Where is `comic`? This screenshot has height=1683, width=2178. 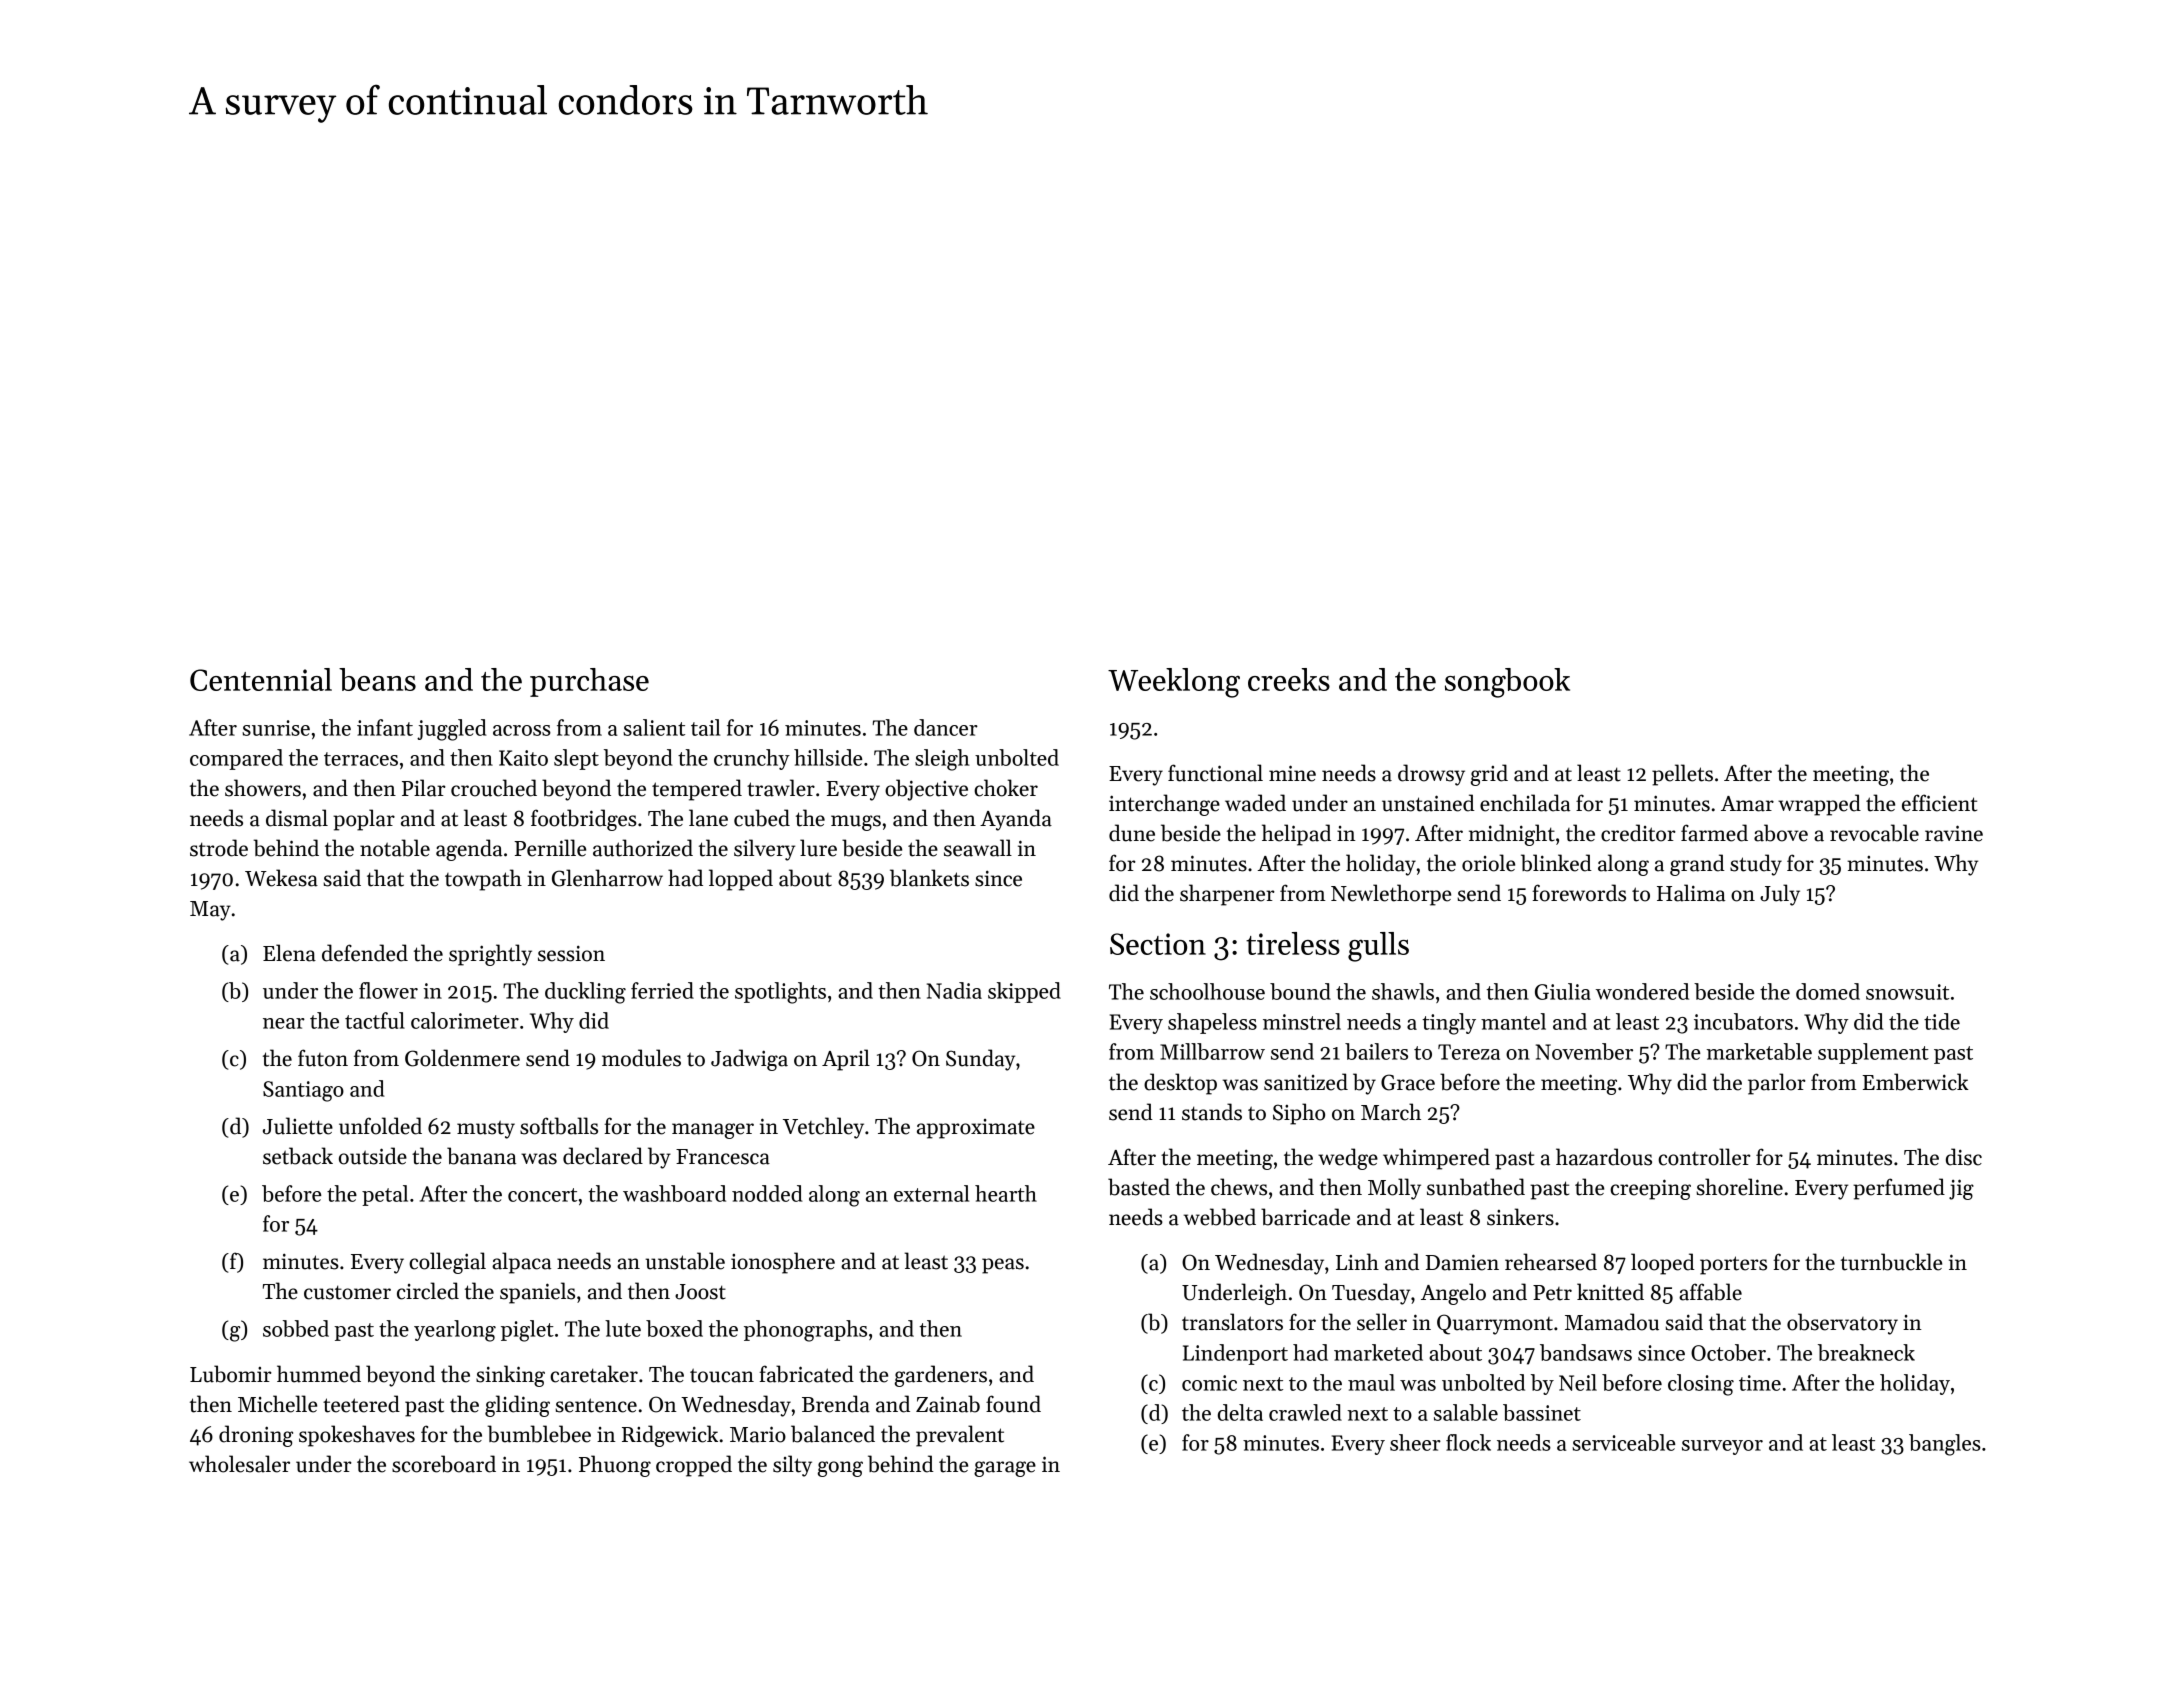 comic is located at coordinates (1209, 1383).
